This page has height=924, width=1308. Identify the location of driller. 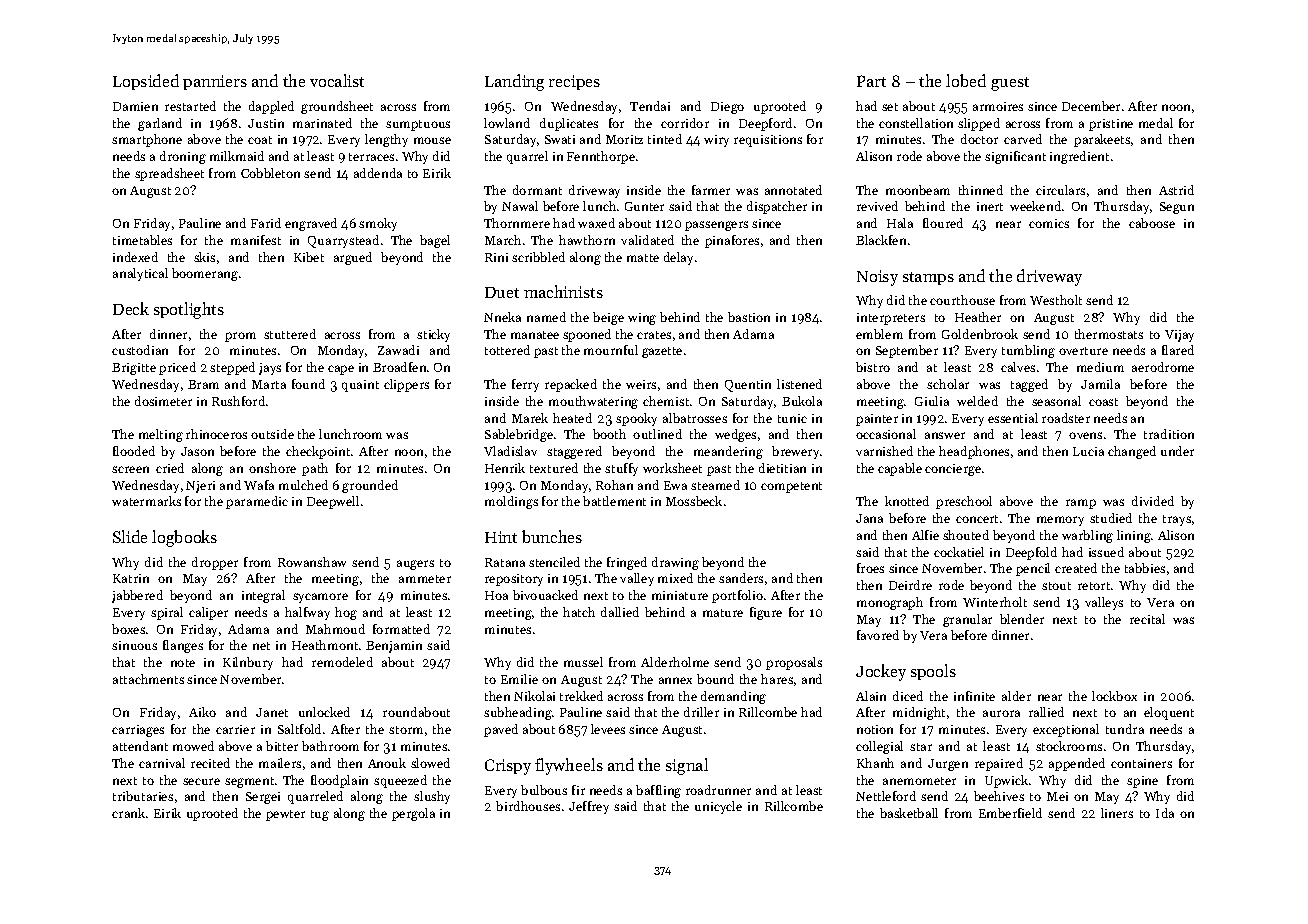
(701, 712).
